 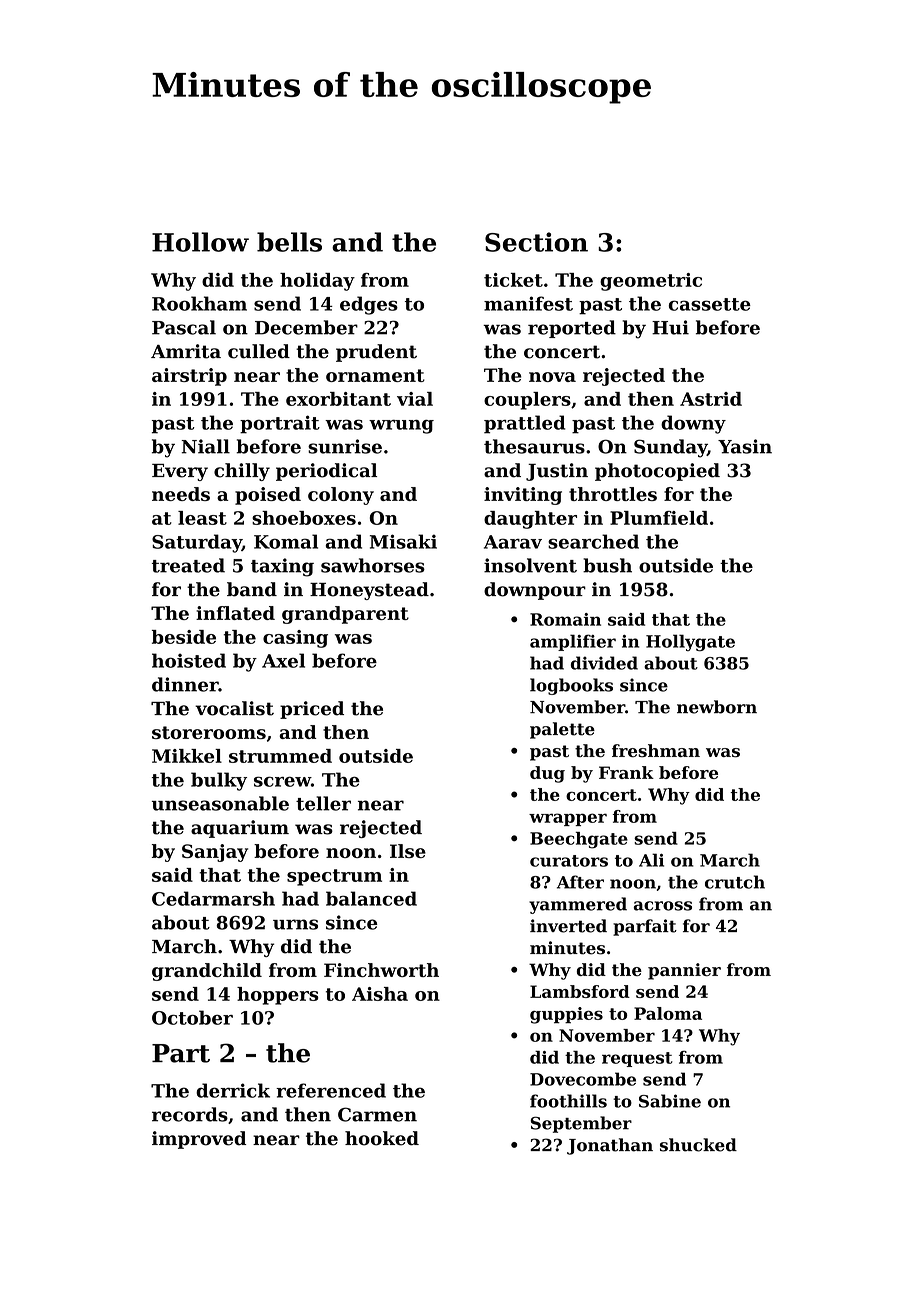 I want to click on logbooks, so click(x=571, y=686).
